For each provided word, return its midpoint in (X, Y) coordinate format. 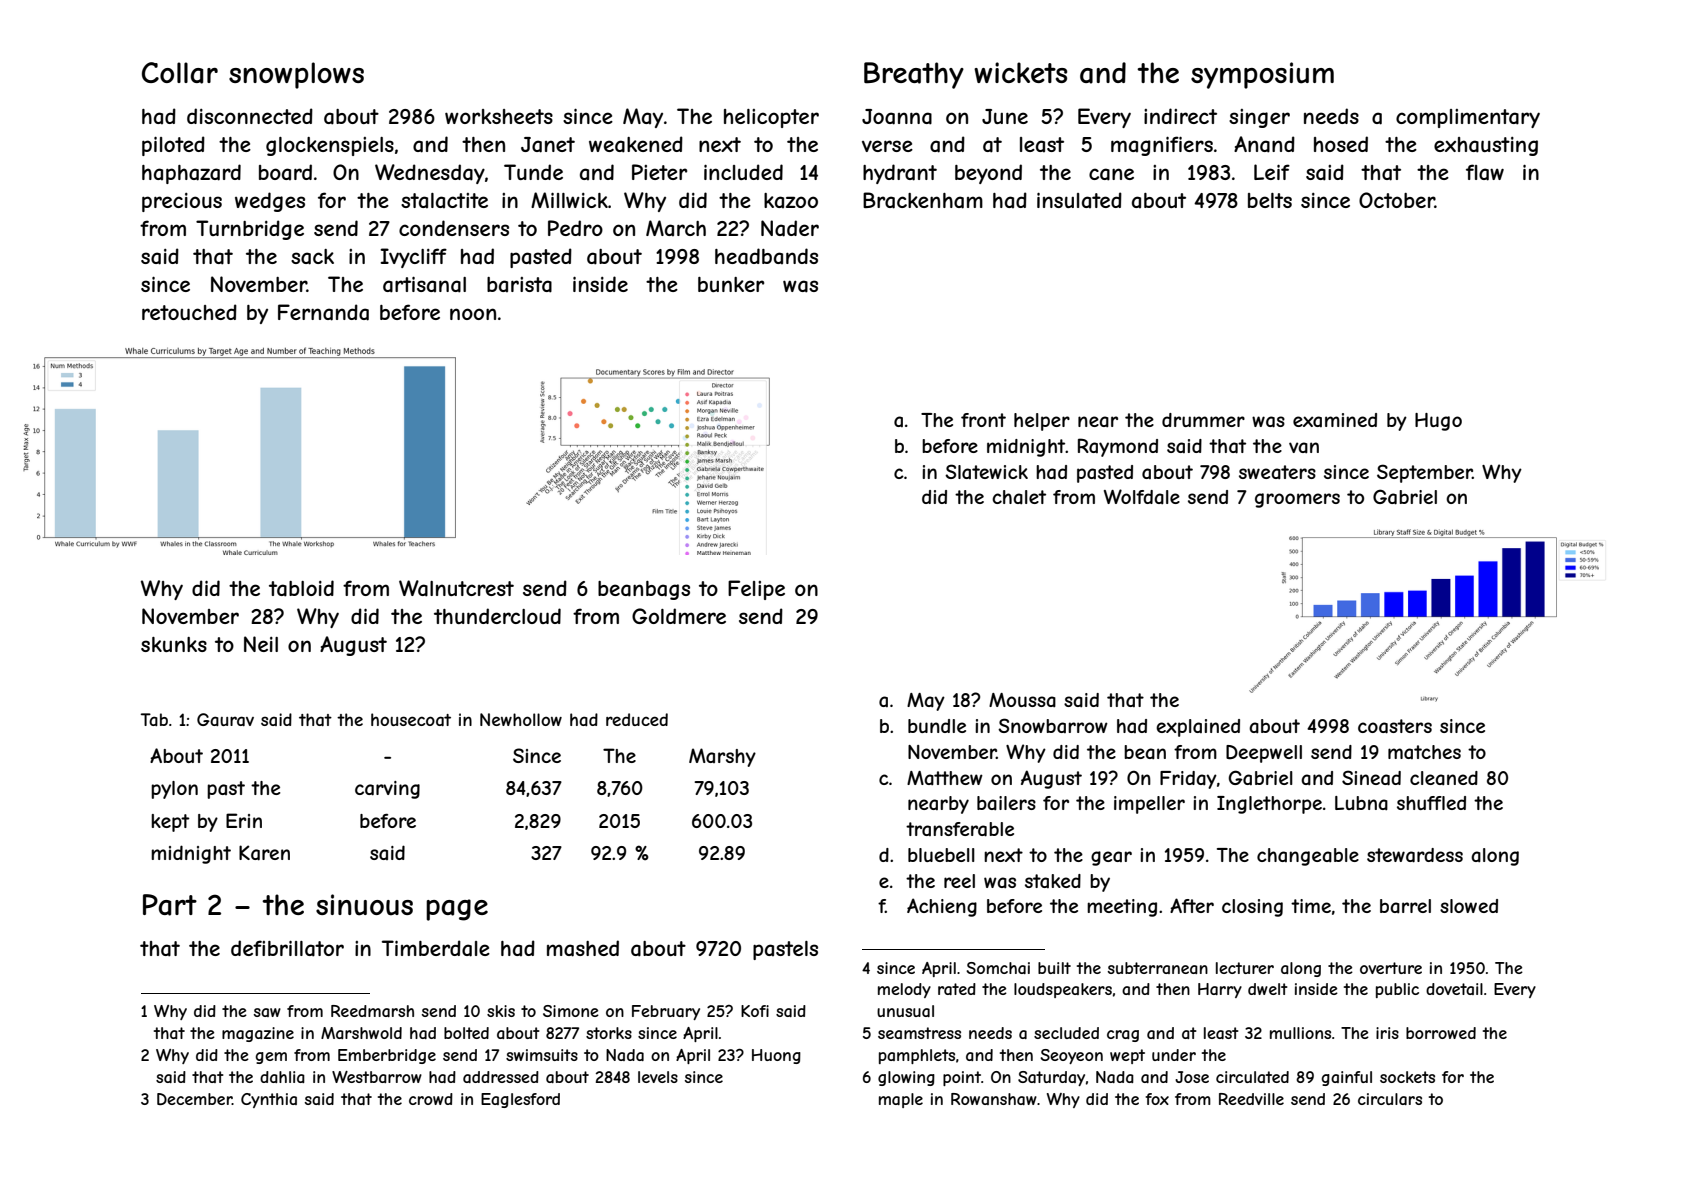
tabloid (301, 588)
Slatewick (986, 471)
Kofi (755, 1011)
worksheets (499, 116)
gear (1111, 858)
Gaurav (225, 719)
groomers (1297, 500)
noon (473, 314)
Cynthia (269, 1100)
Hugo (1438, 422)
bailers (1006, 803)
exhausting (1486, 146)
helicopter (771, 118)
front (983, 420)
